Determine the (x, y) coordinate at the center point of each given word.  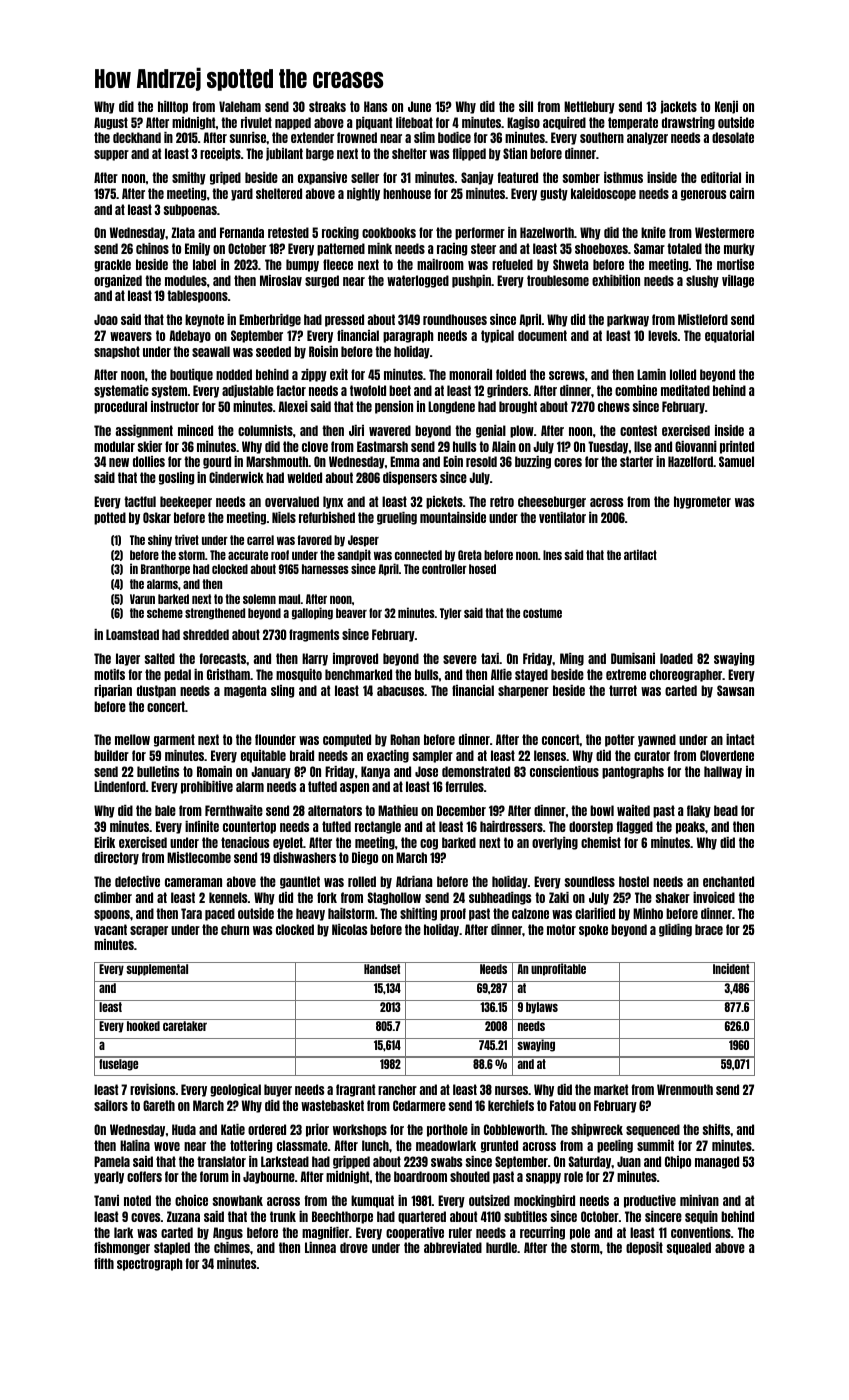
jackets (678, 107)
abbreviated (453, 1247)
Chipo (678, 1162)
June (419, 106)
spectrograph (149, 1264)
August (111, 123)
